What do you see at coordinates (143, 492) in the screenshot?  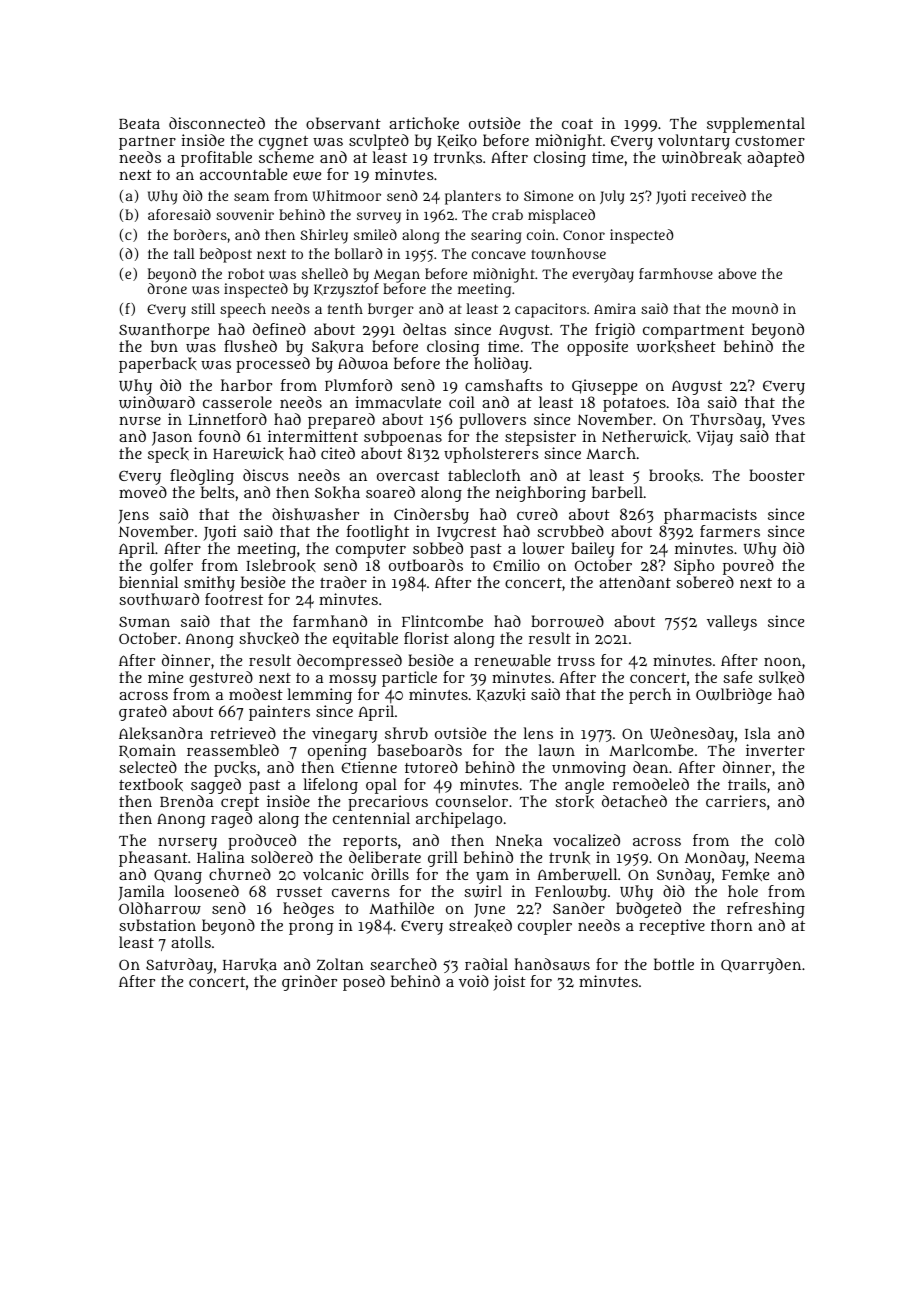 I see `moved` at bounding box center [143, 492].
